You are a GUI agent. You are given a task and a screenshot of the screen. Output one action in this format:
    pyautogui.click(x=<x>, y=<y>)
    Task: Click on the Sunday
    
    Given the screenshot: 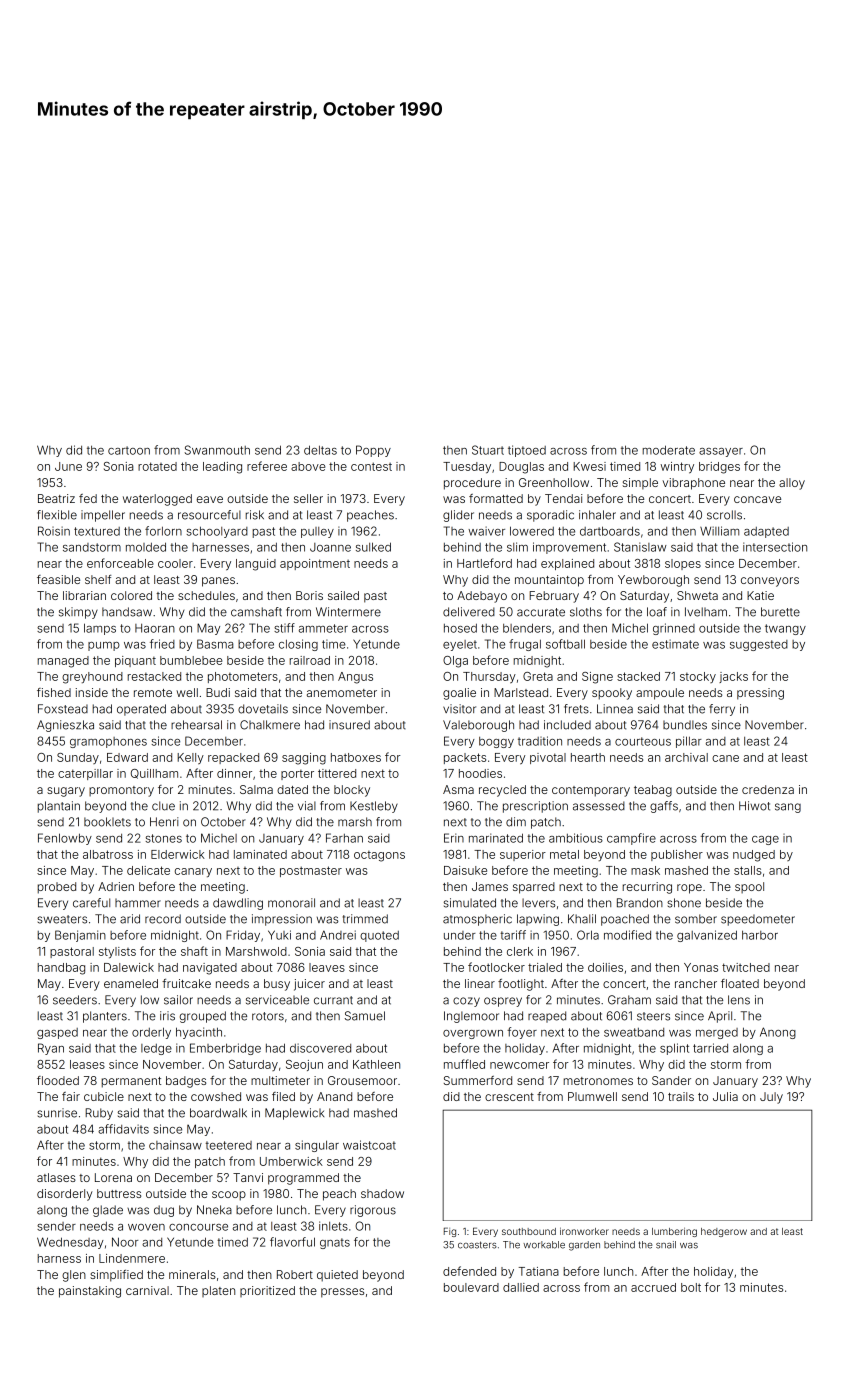 What is the action you would take?
    pyautogui.click(x=78, y=758)
